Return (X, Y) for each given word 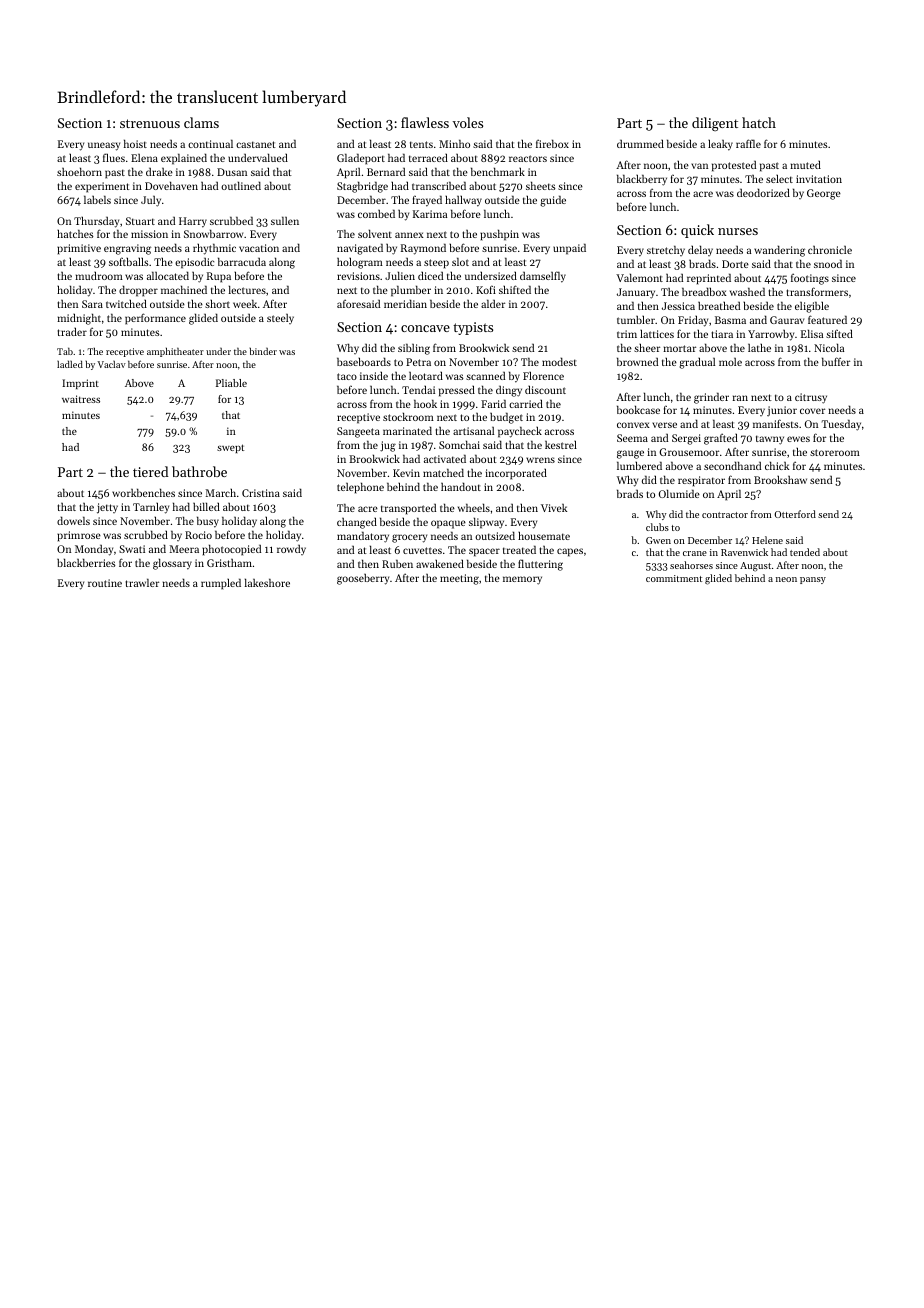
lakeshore (267, 582)
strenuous (150, 123)
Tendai (418, 389)
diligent (715, 124)
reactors (528, 158)
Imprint (80, 384)
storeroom (835, 452)
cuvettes (422, 550)
